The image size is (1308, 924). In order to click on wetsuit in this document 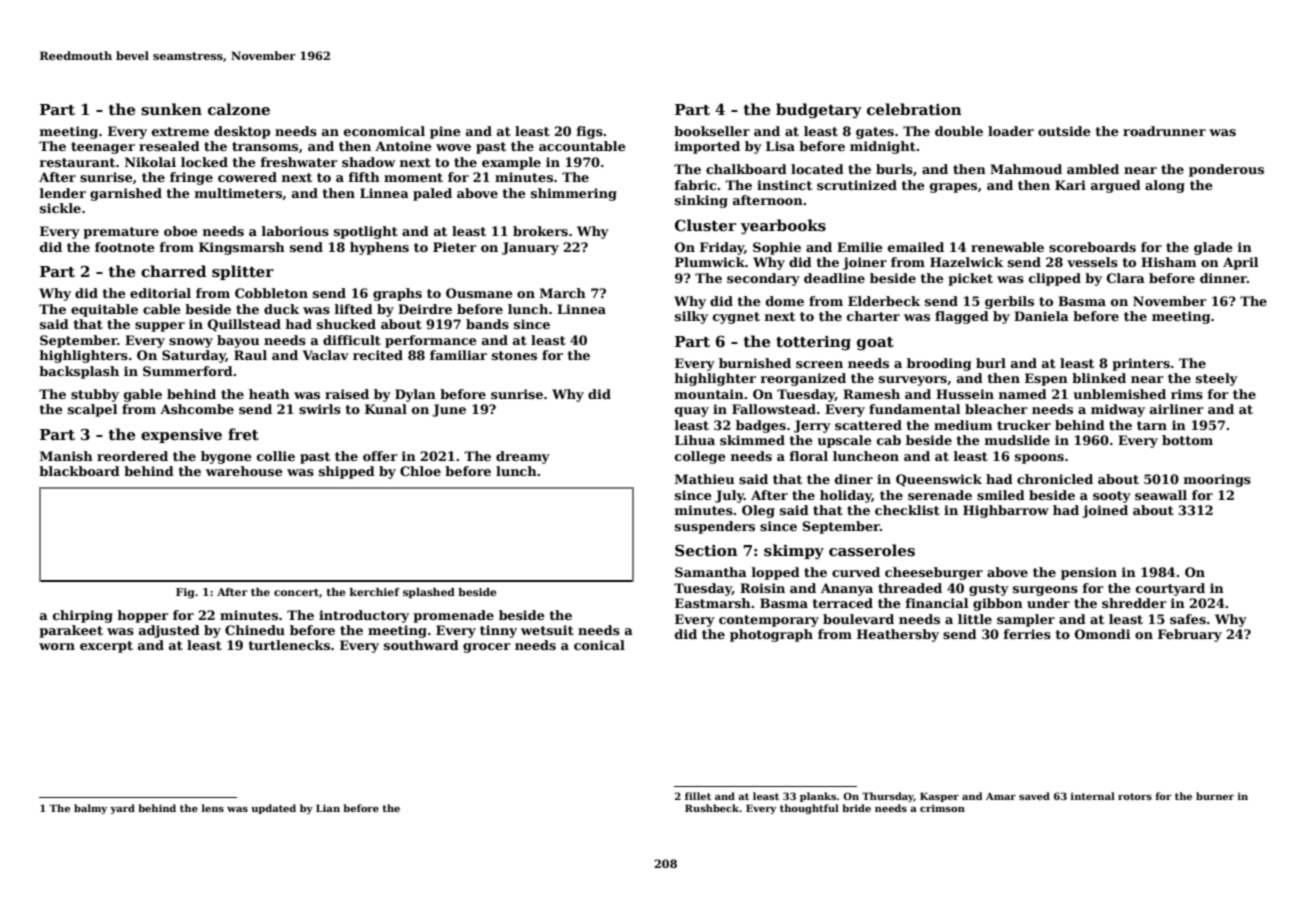, I will do `click(547, 630)`.
